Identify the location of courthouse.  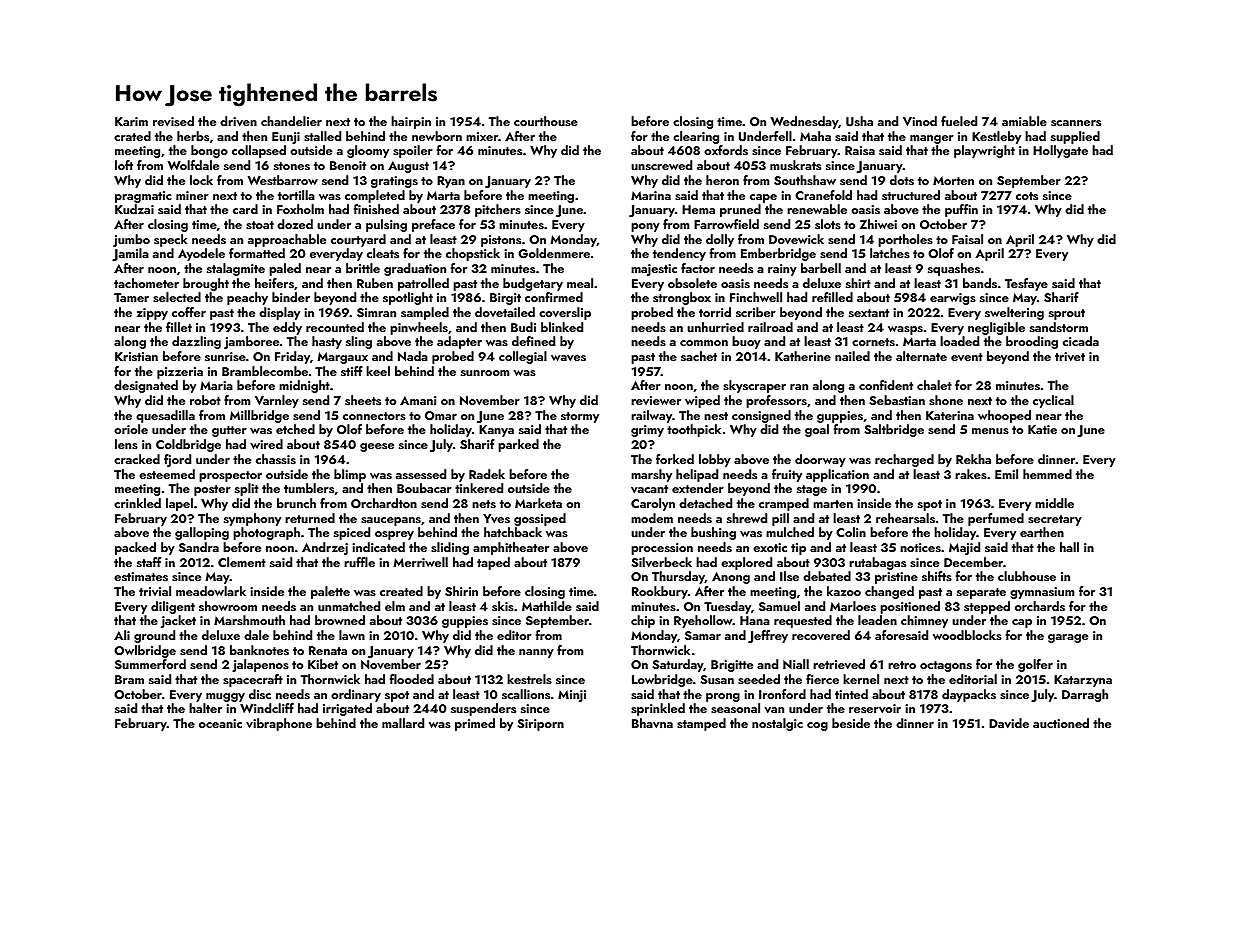
(546, 121).
